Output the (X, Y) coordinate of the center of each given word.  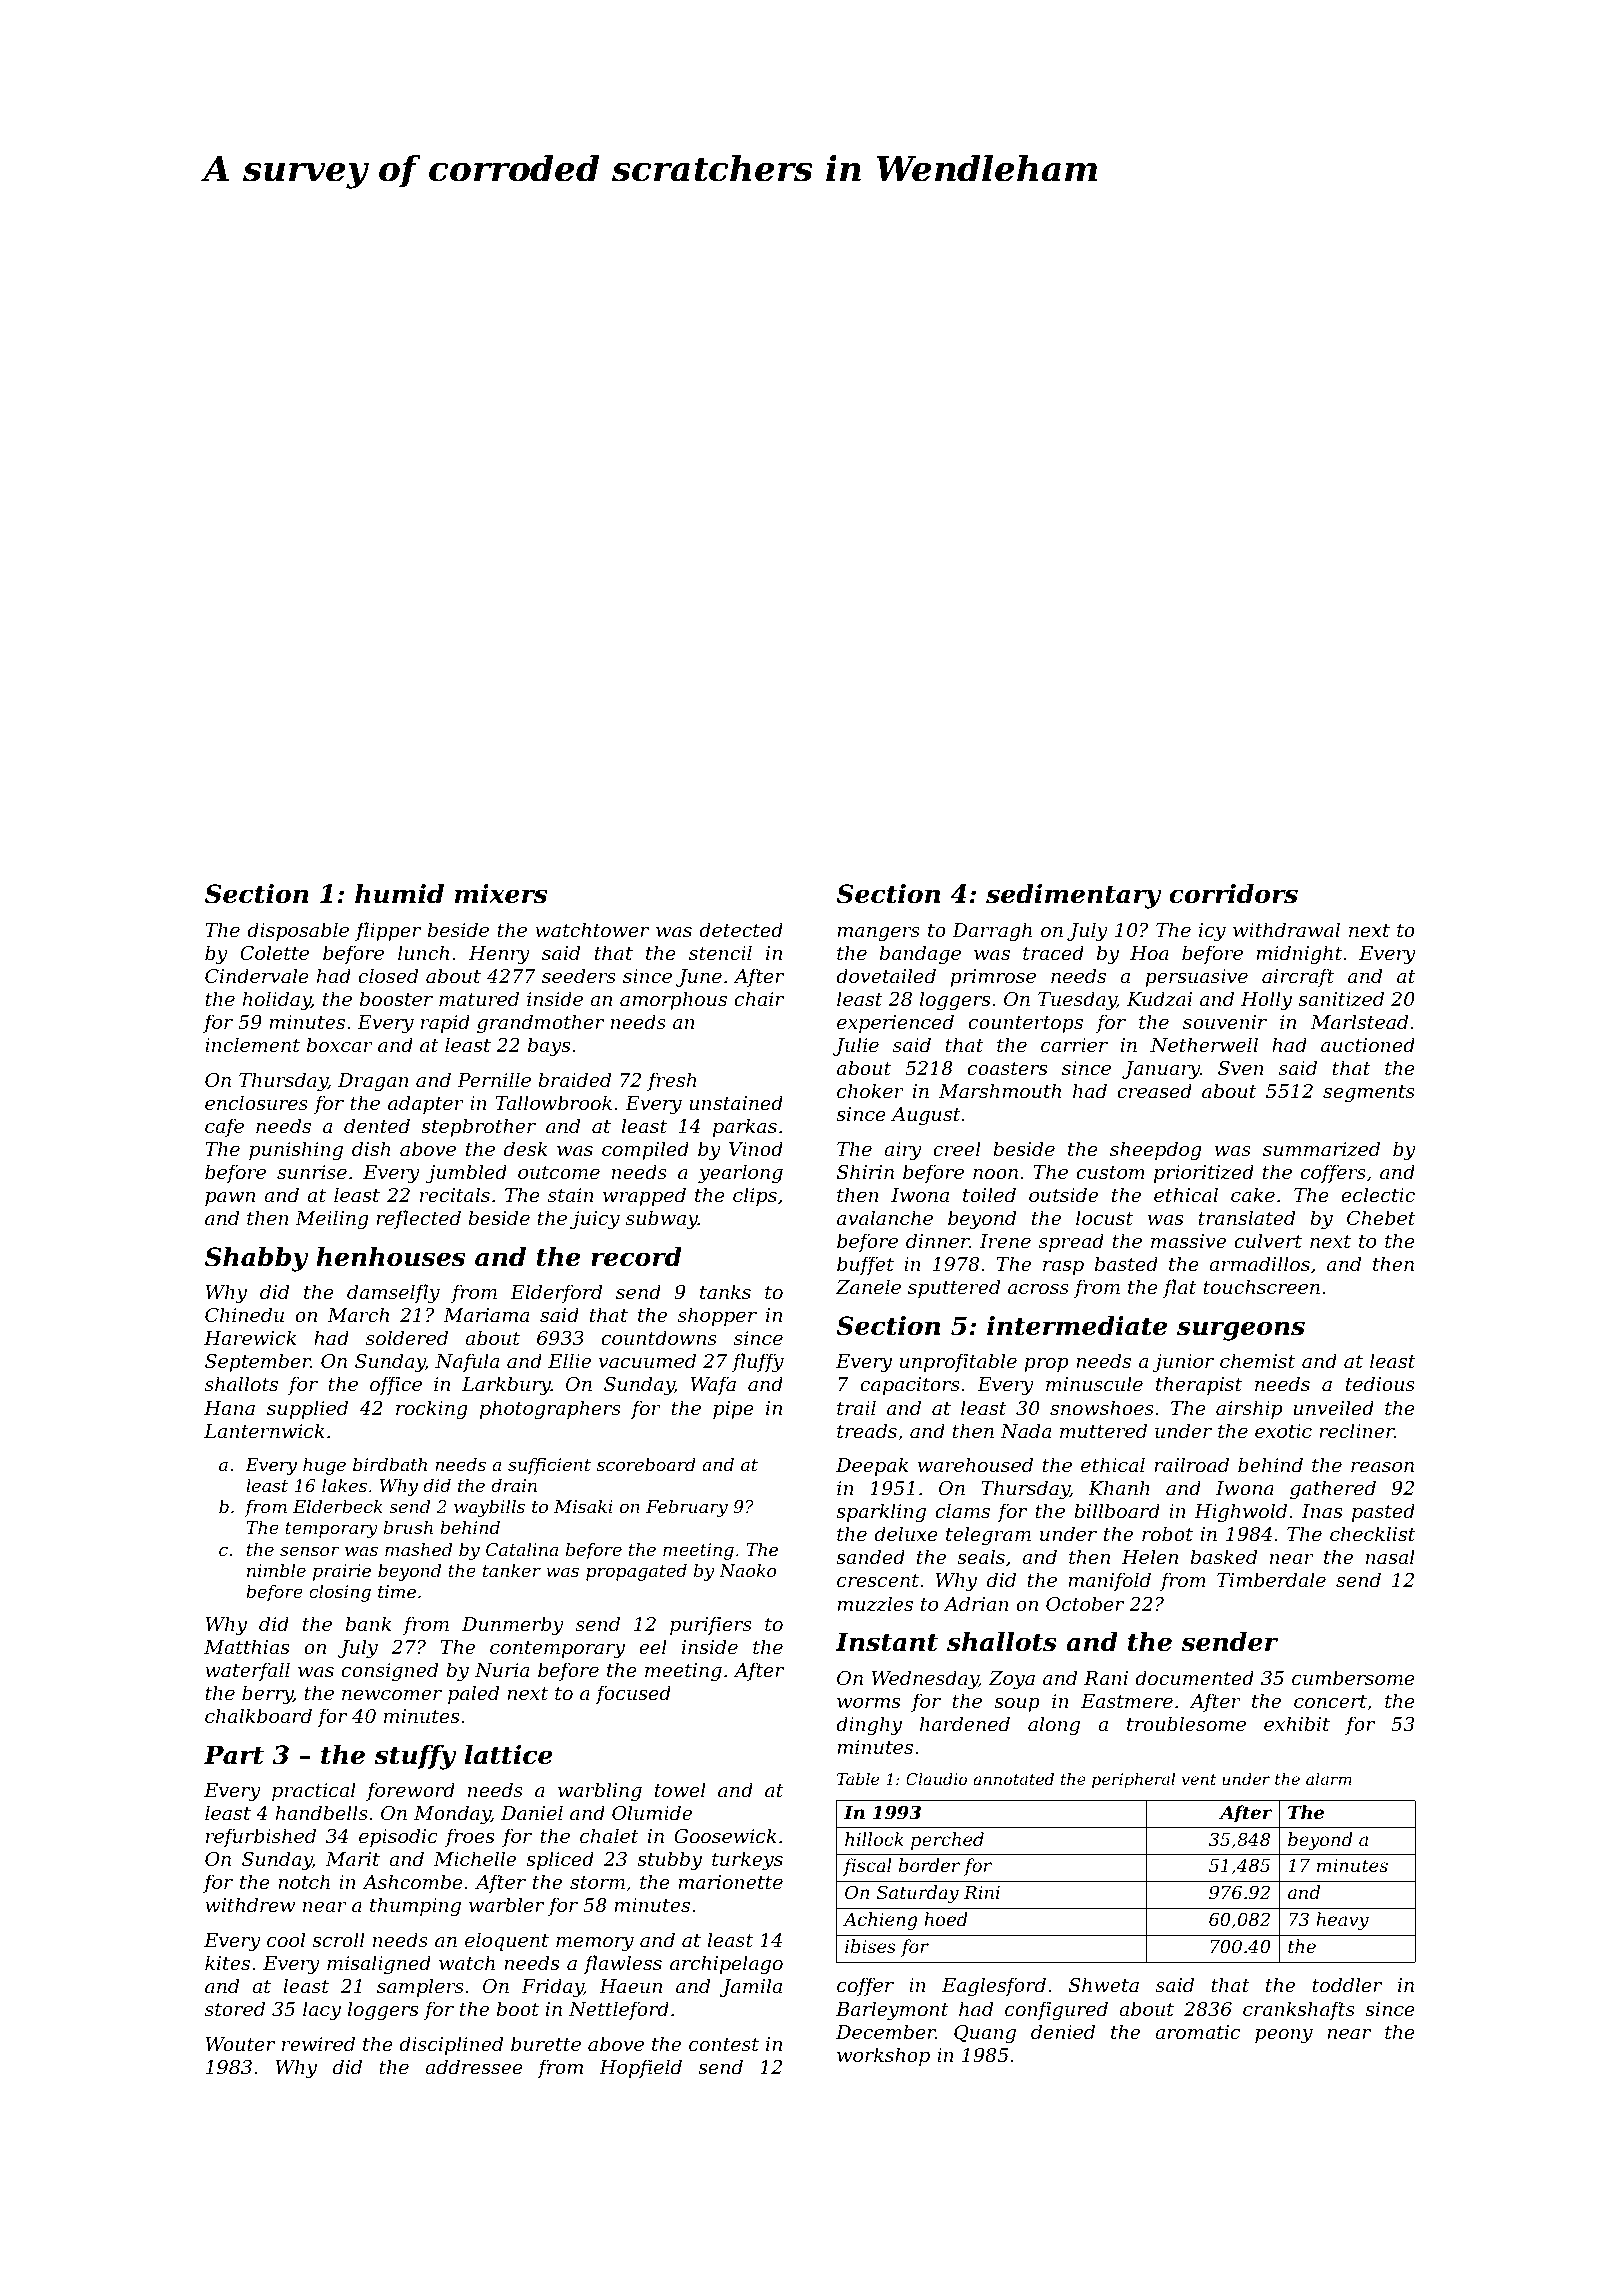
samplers (420, 1987)
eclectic (1378, 1194)
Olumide (652, 1812)
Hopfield (640, 2068)
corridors (1233, 894)
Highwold (1240, 1512)
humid (399, 894)
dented (377, 1125)
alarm (1329, 1779)
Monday (452, 1814)
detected (741, 929)
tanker (512, 1570)
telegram (988, 1535)
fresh (671, 1081)
